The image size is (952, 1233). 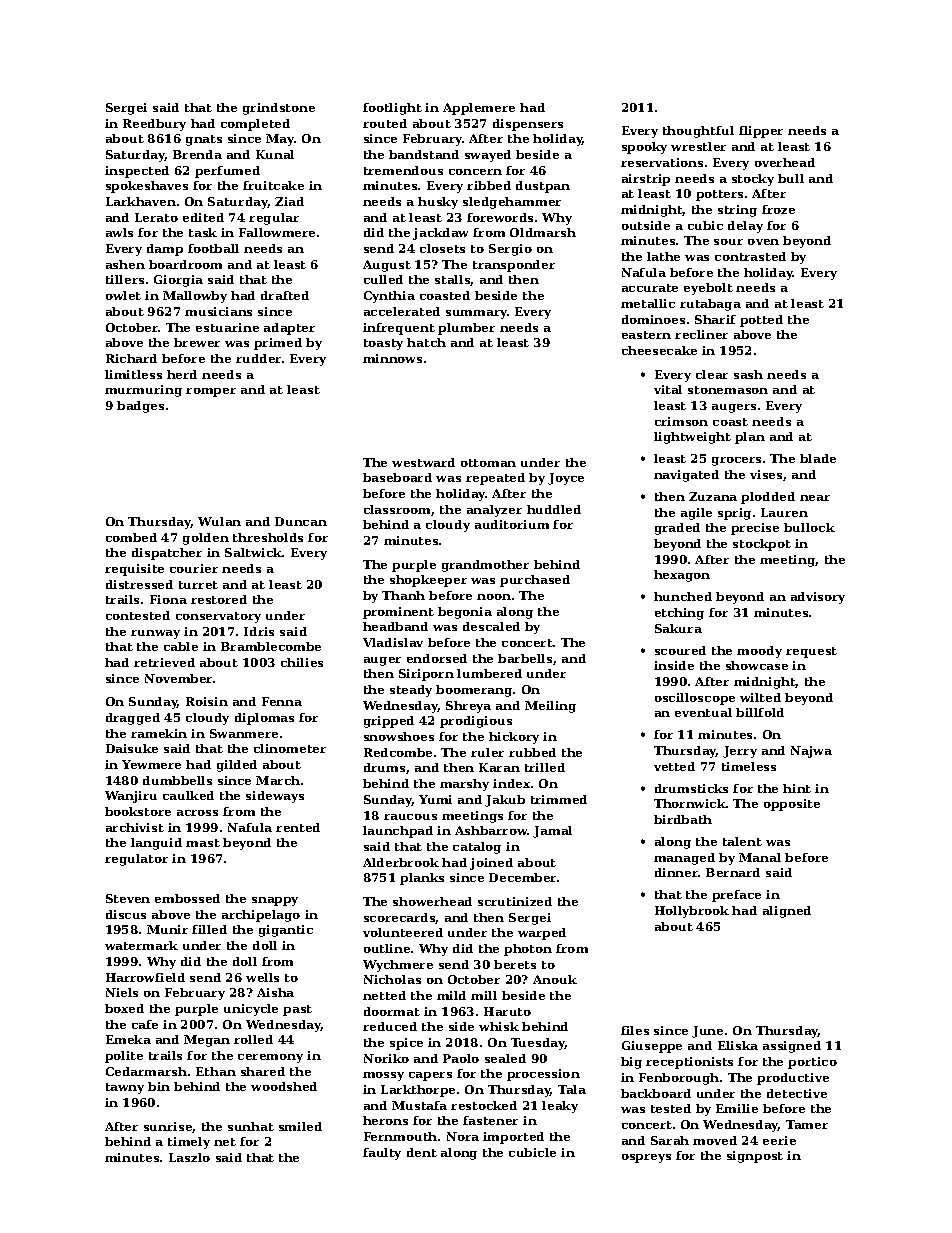 What do you see at coordinates (403, 595) in the screenshot?
I see `Thanh` at bounding box center [403, 595].
